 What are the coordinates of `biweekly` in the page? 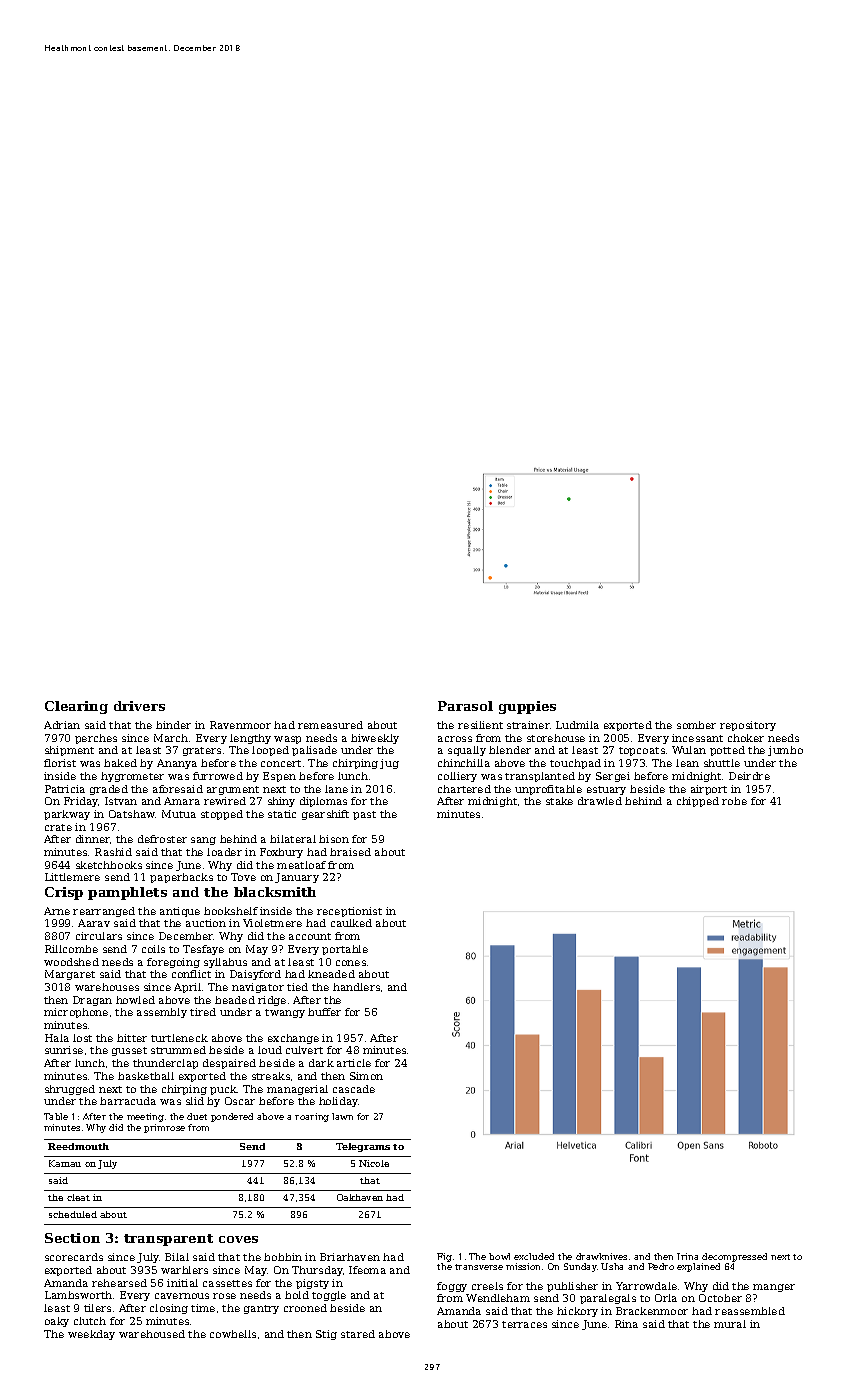 It's located at (375, 739).
